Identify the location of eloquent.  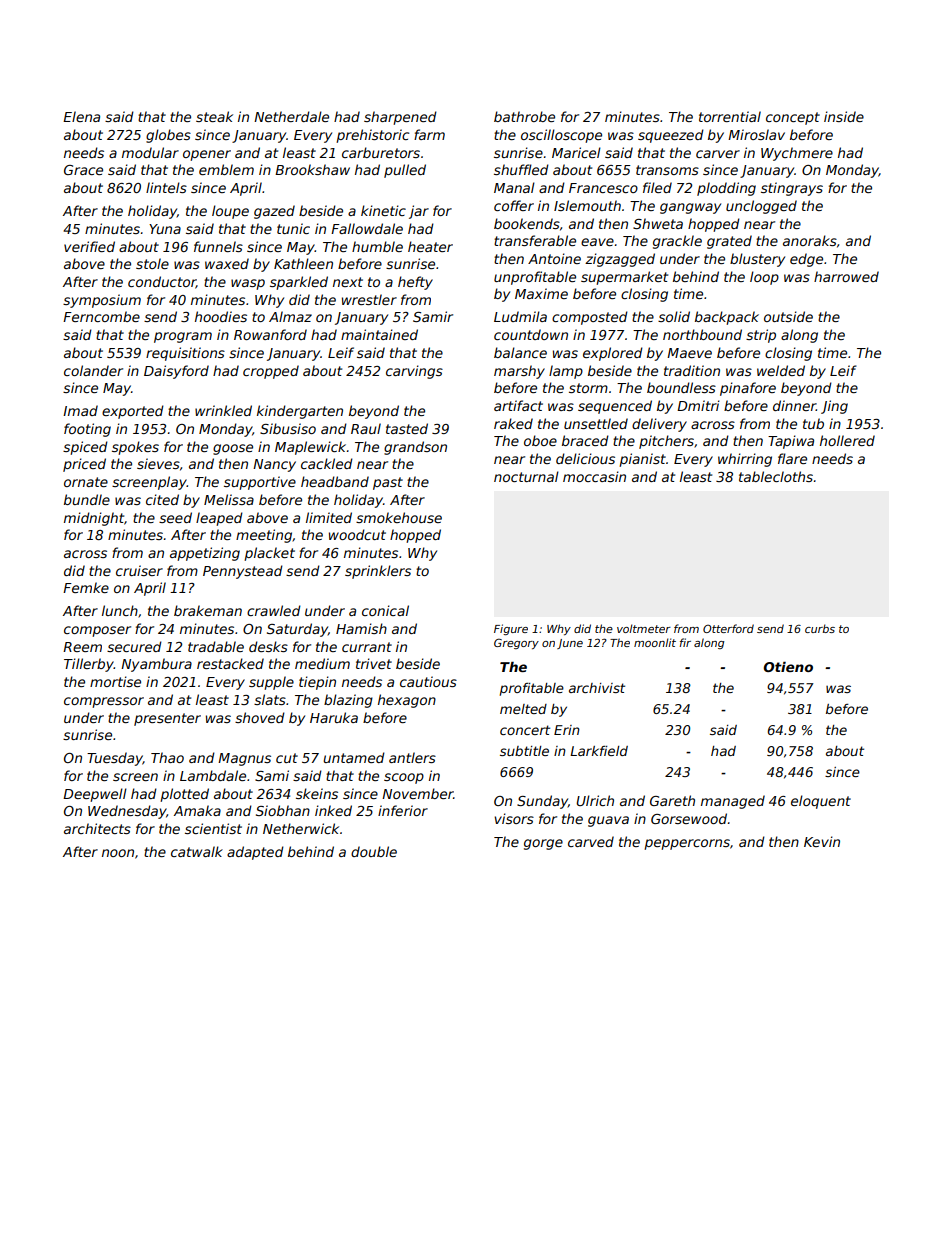
(821, 802).
